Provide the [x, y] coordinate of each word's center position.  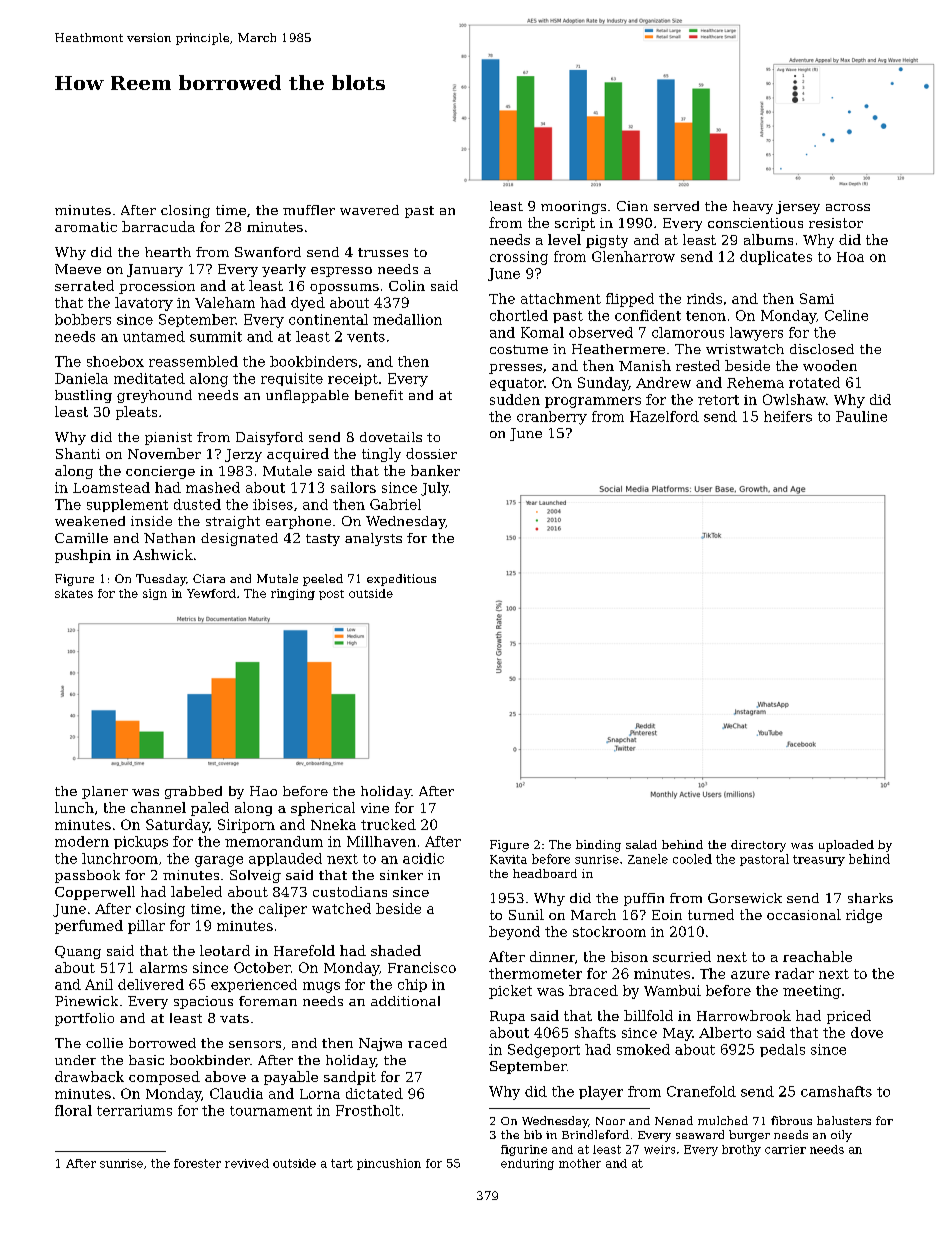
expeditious [401, 580]
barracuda [158, 226]
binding [598, 846]
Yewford [211, 593]
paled [210, 809]
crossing [519, 258]
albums [768, 239]
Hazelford [664, 416]
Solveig [255, 876]
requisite [292, 379]
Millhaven [381, 841]
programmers [593, 402]
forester [197, 1163]
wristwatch [745, 349]
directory [758, 846]
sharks [870, 898]
